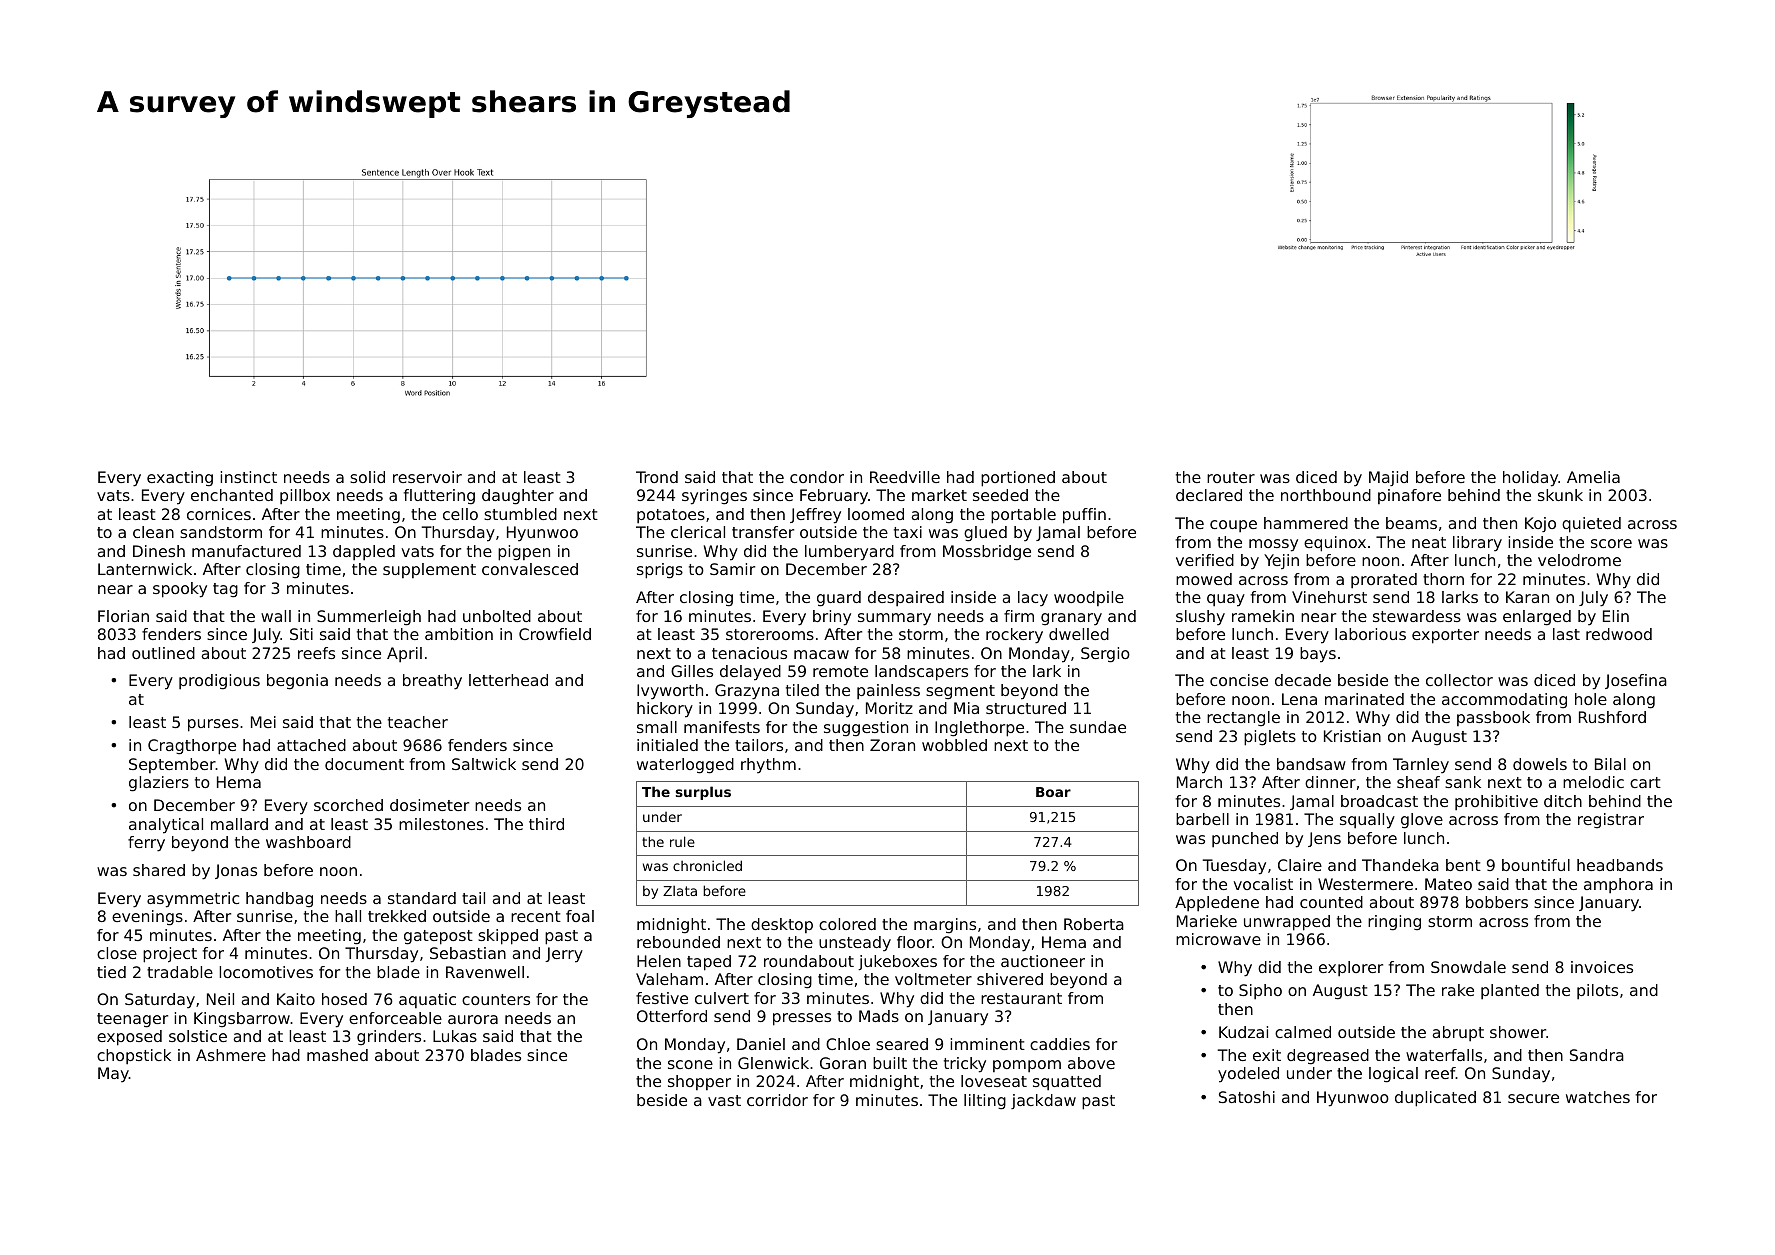 Image resolution: width=1775 pixels, height=1255 pixels. What do you see at coordinates (1579, 560) in the image?
I see `velodrome` at bounding box center [1579, 560].
